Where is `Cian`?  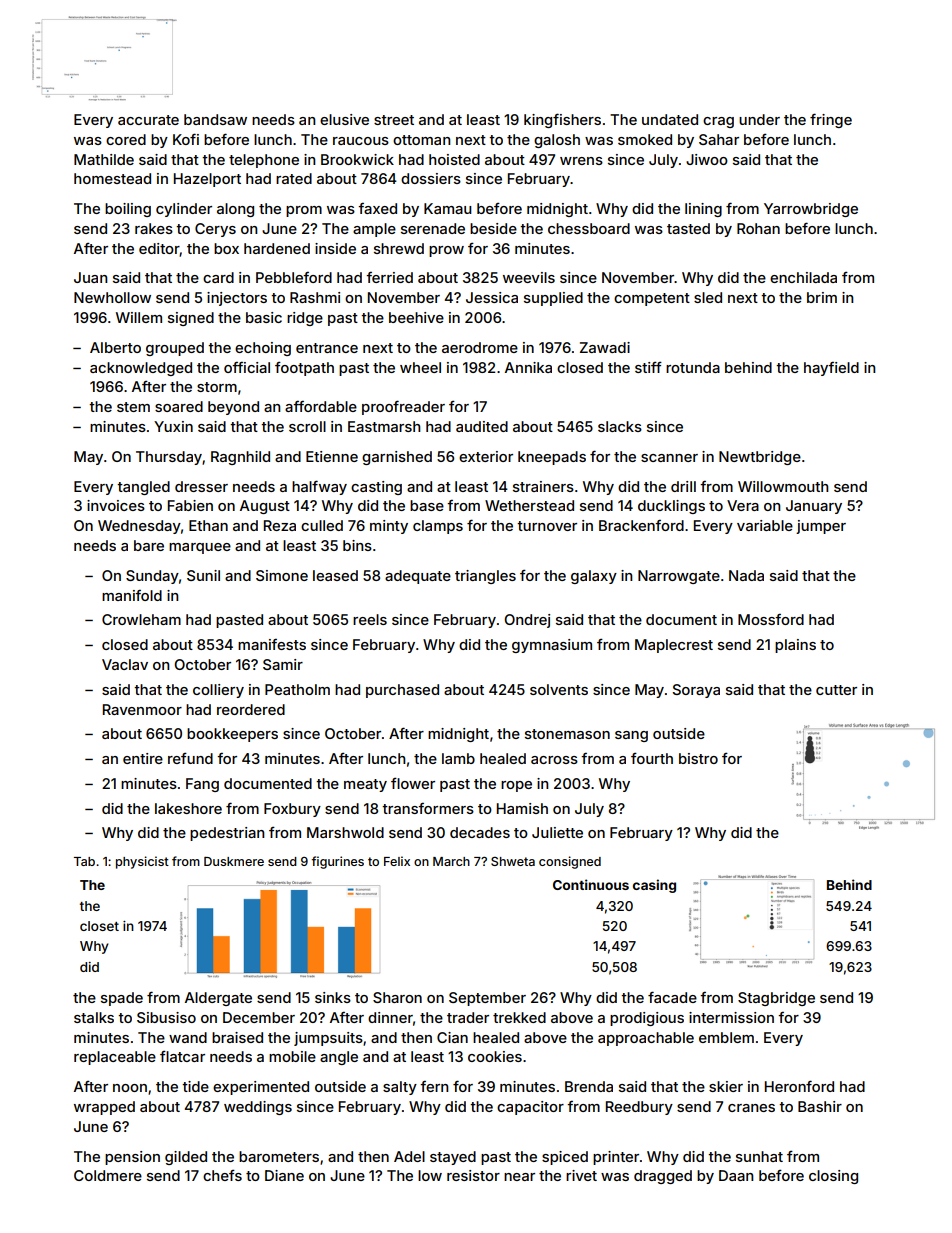 Cian is located at coordinates (452, 1037).
